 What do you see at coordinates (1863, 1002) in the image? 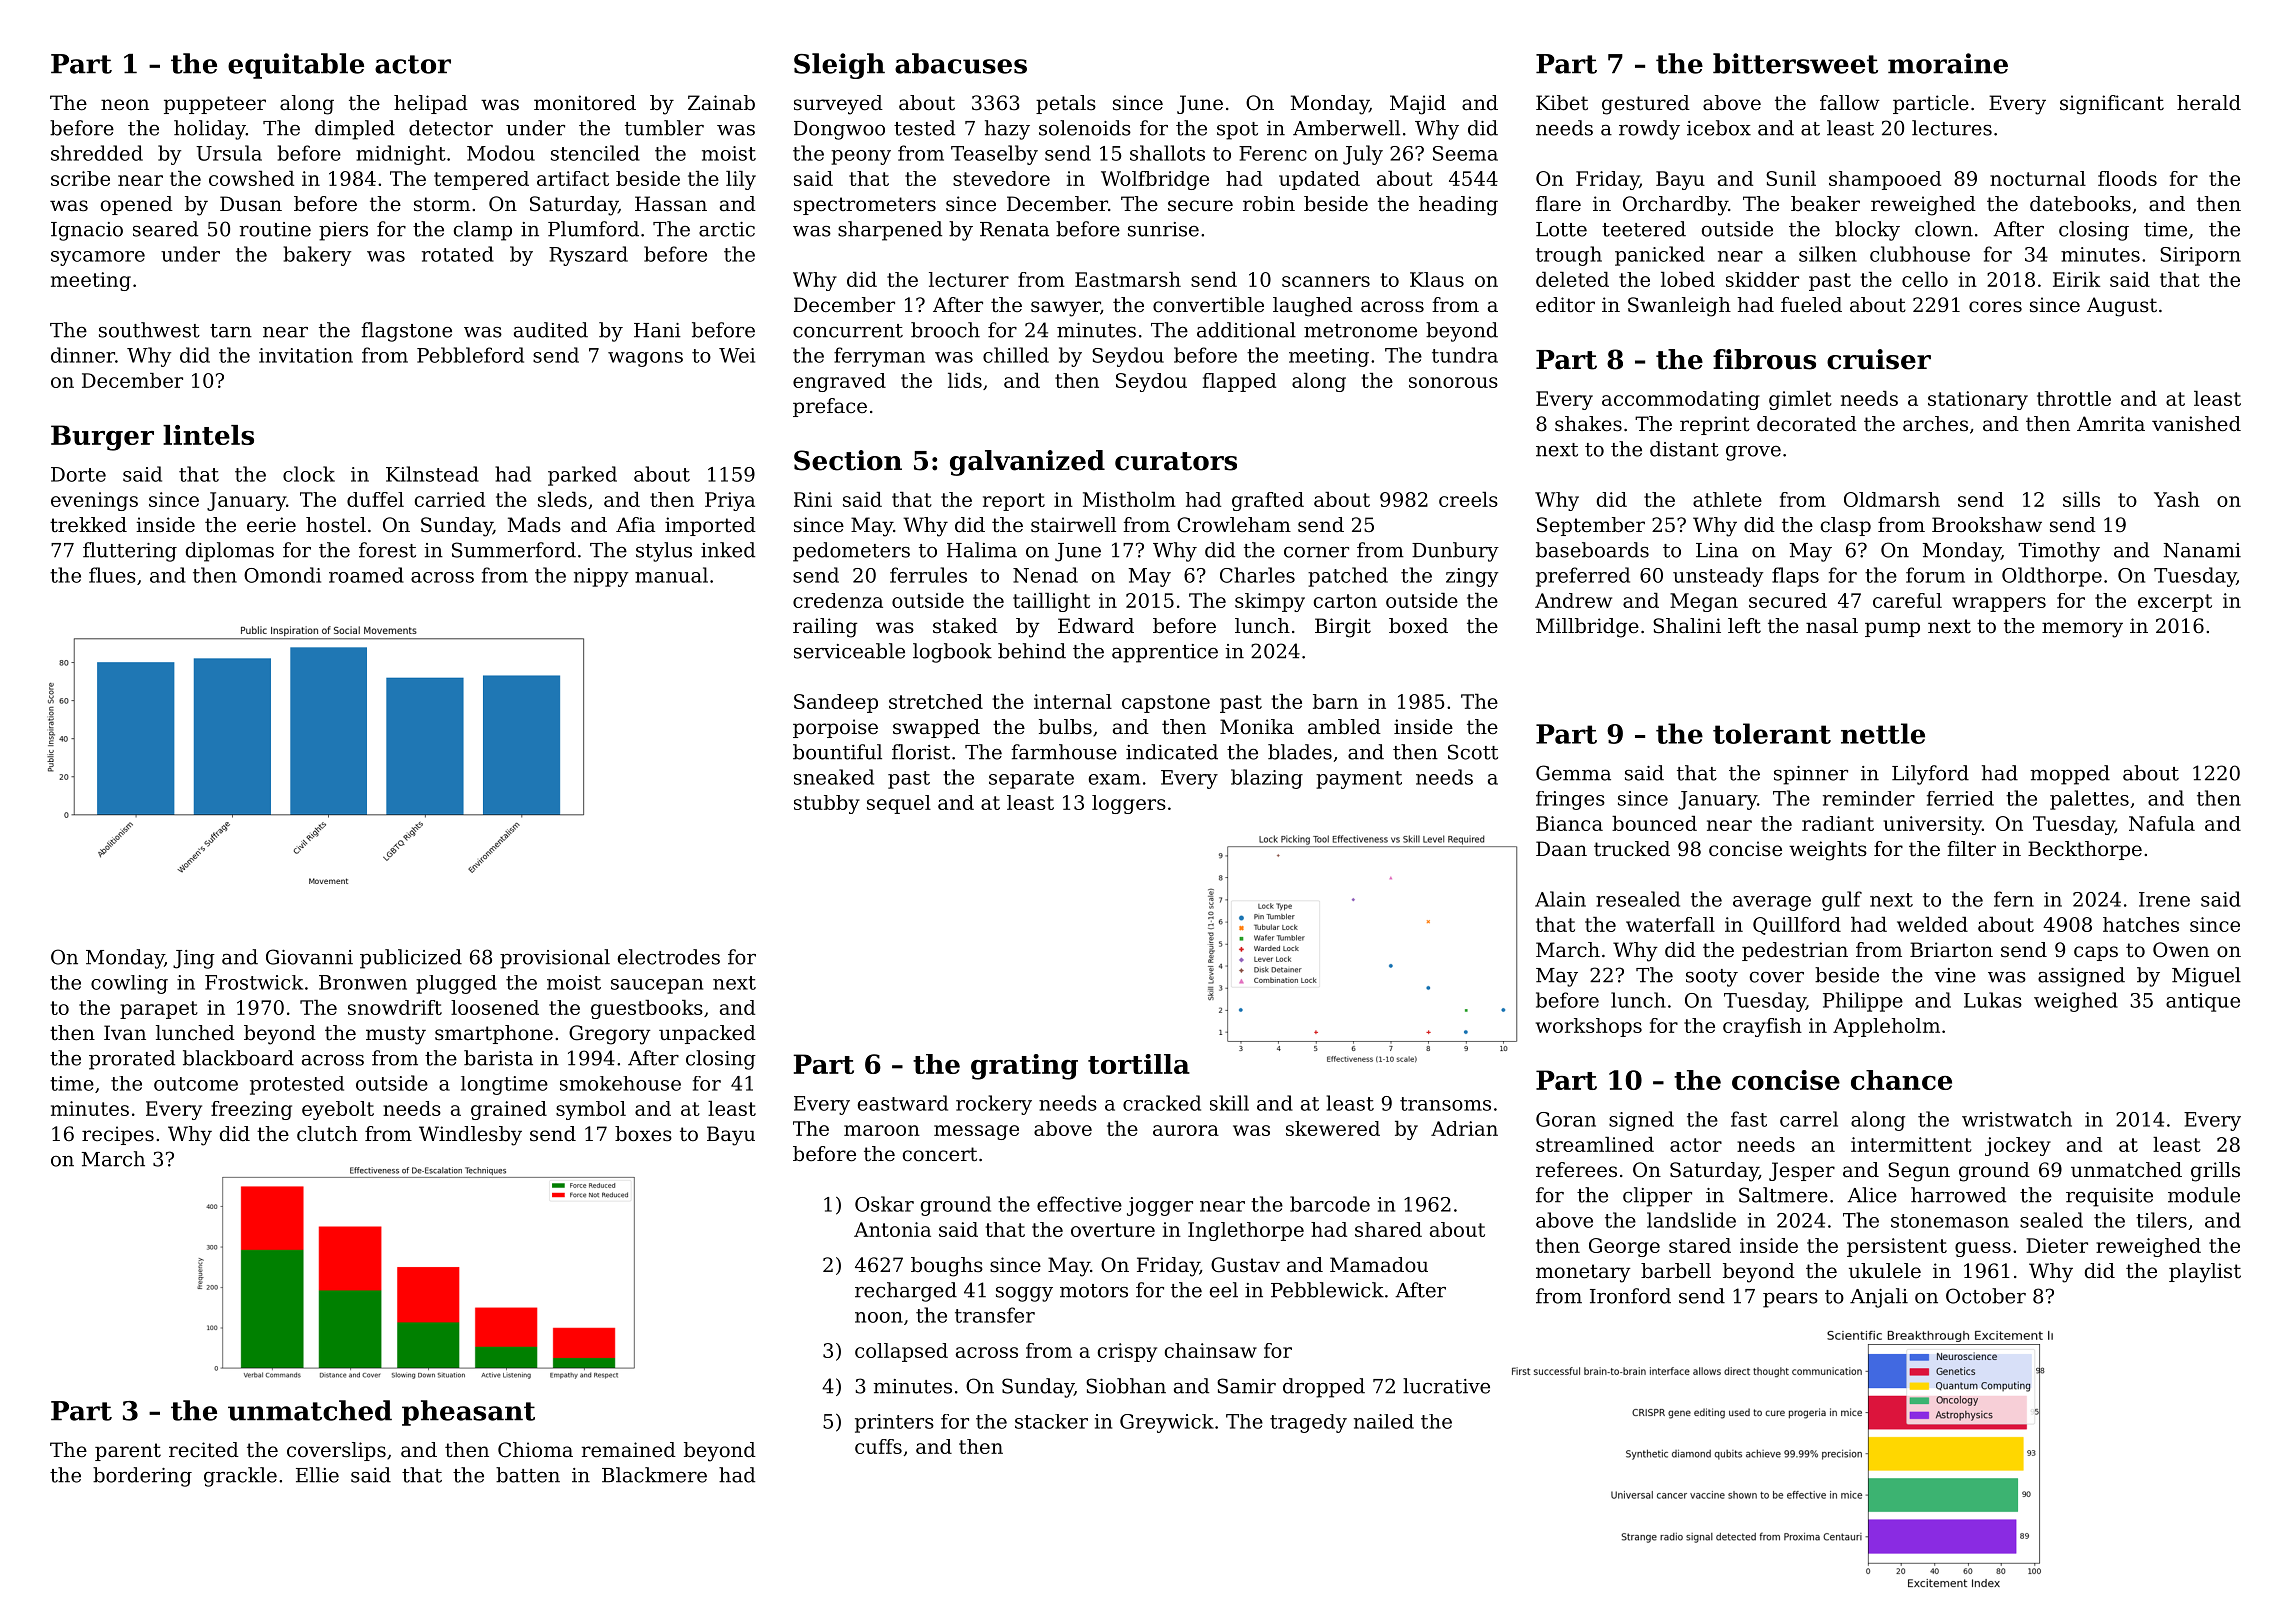
I see `Philippe` at bounding box center [1863, 1002].
